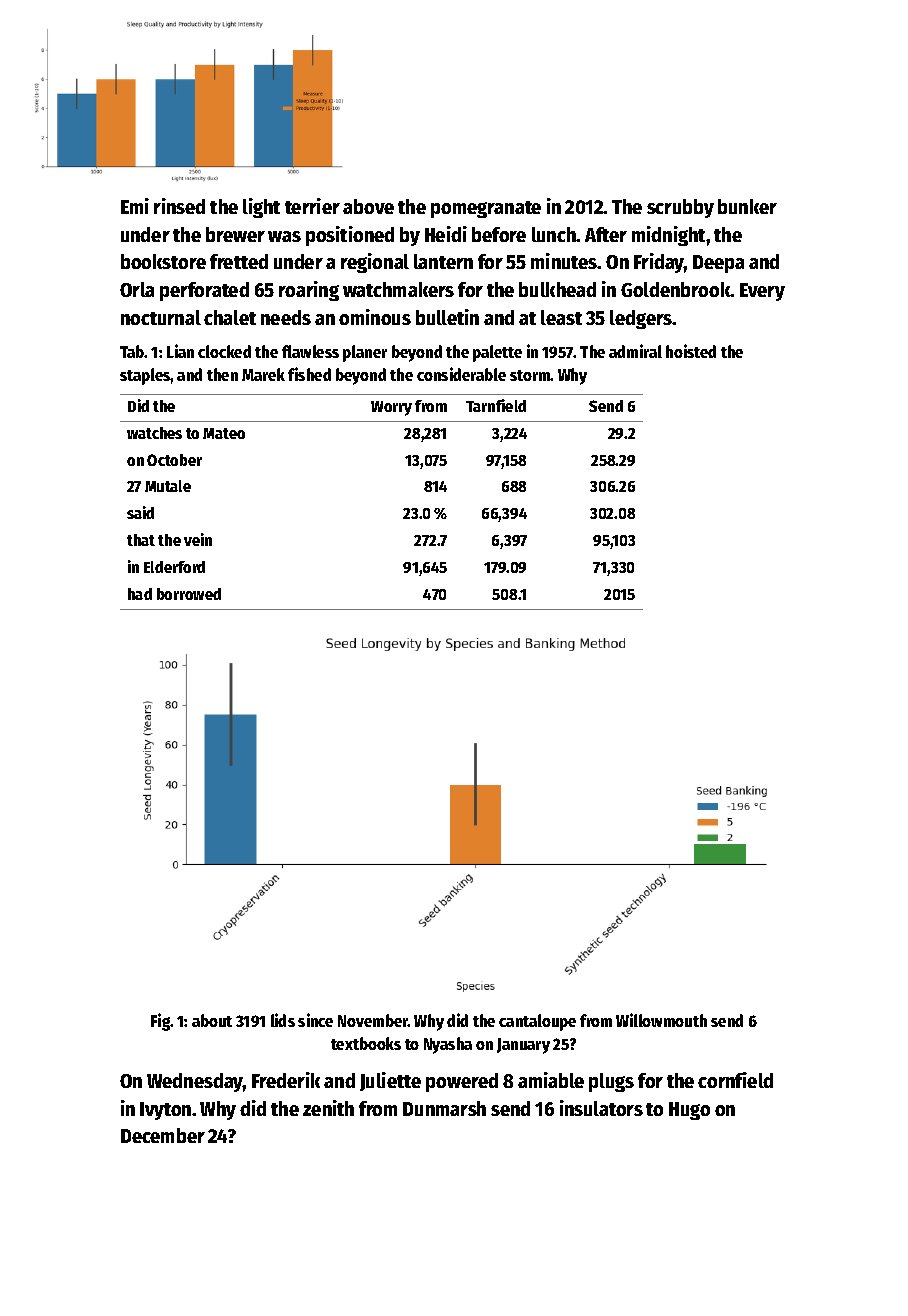 This screenshot has height=1316, width=908. What do you see at coordinates (496, 405) in the screenshot?
I see `Tarnfield` at bounding box center [496, 405].
